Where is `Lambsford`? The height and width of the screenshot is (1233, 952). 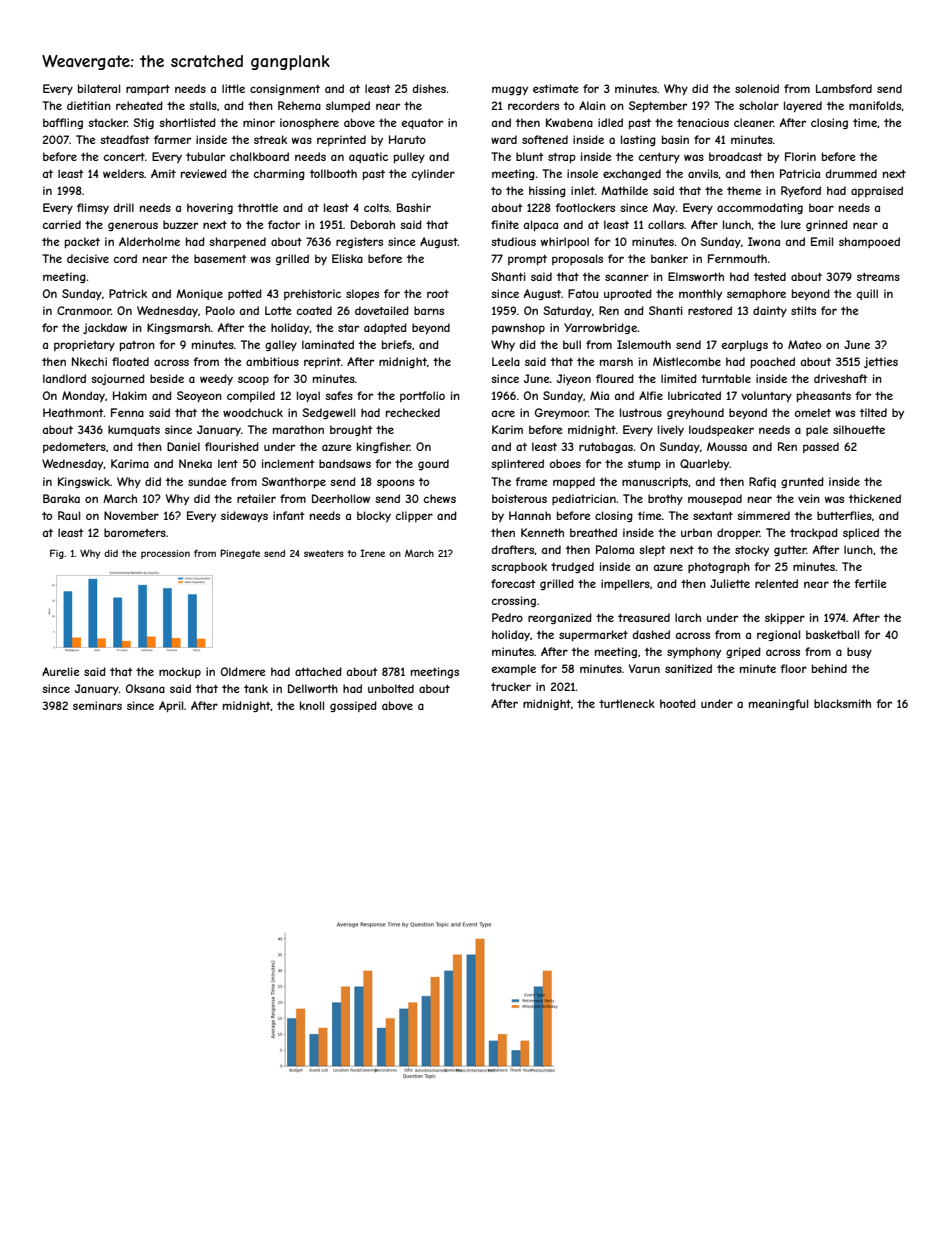 Lambsford is located at coordinates (844, 88).
